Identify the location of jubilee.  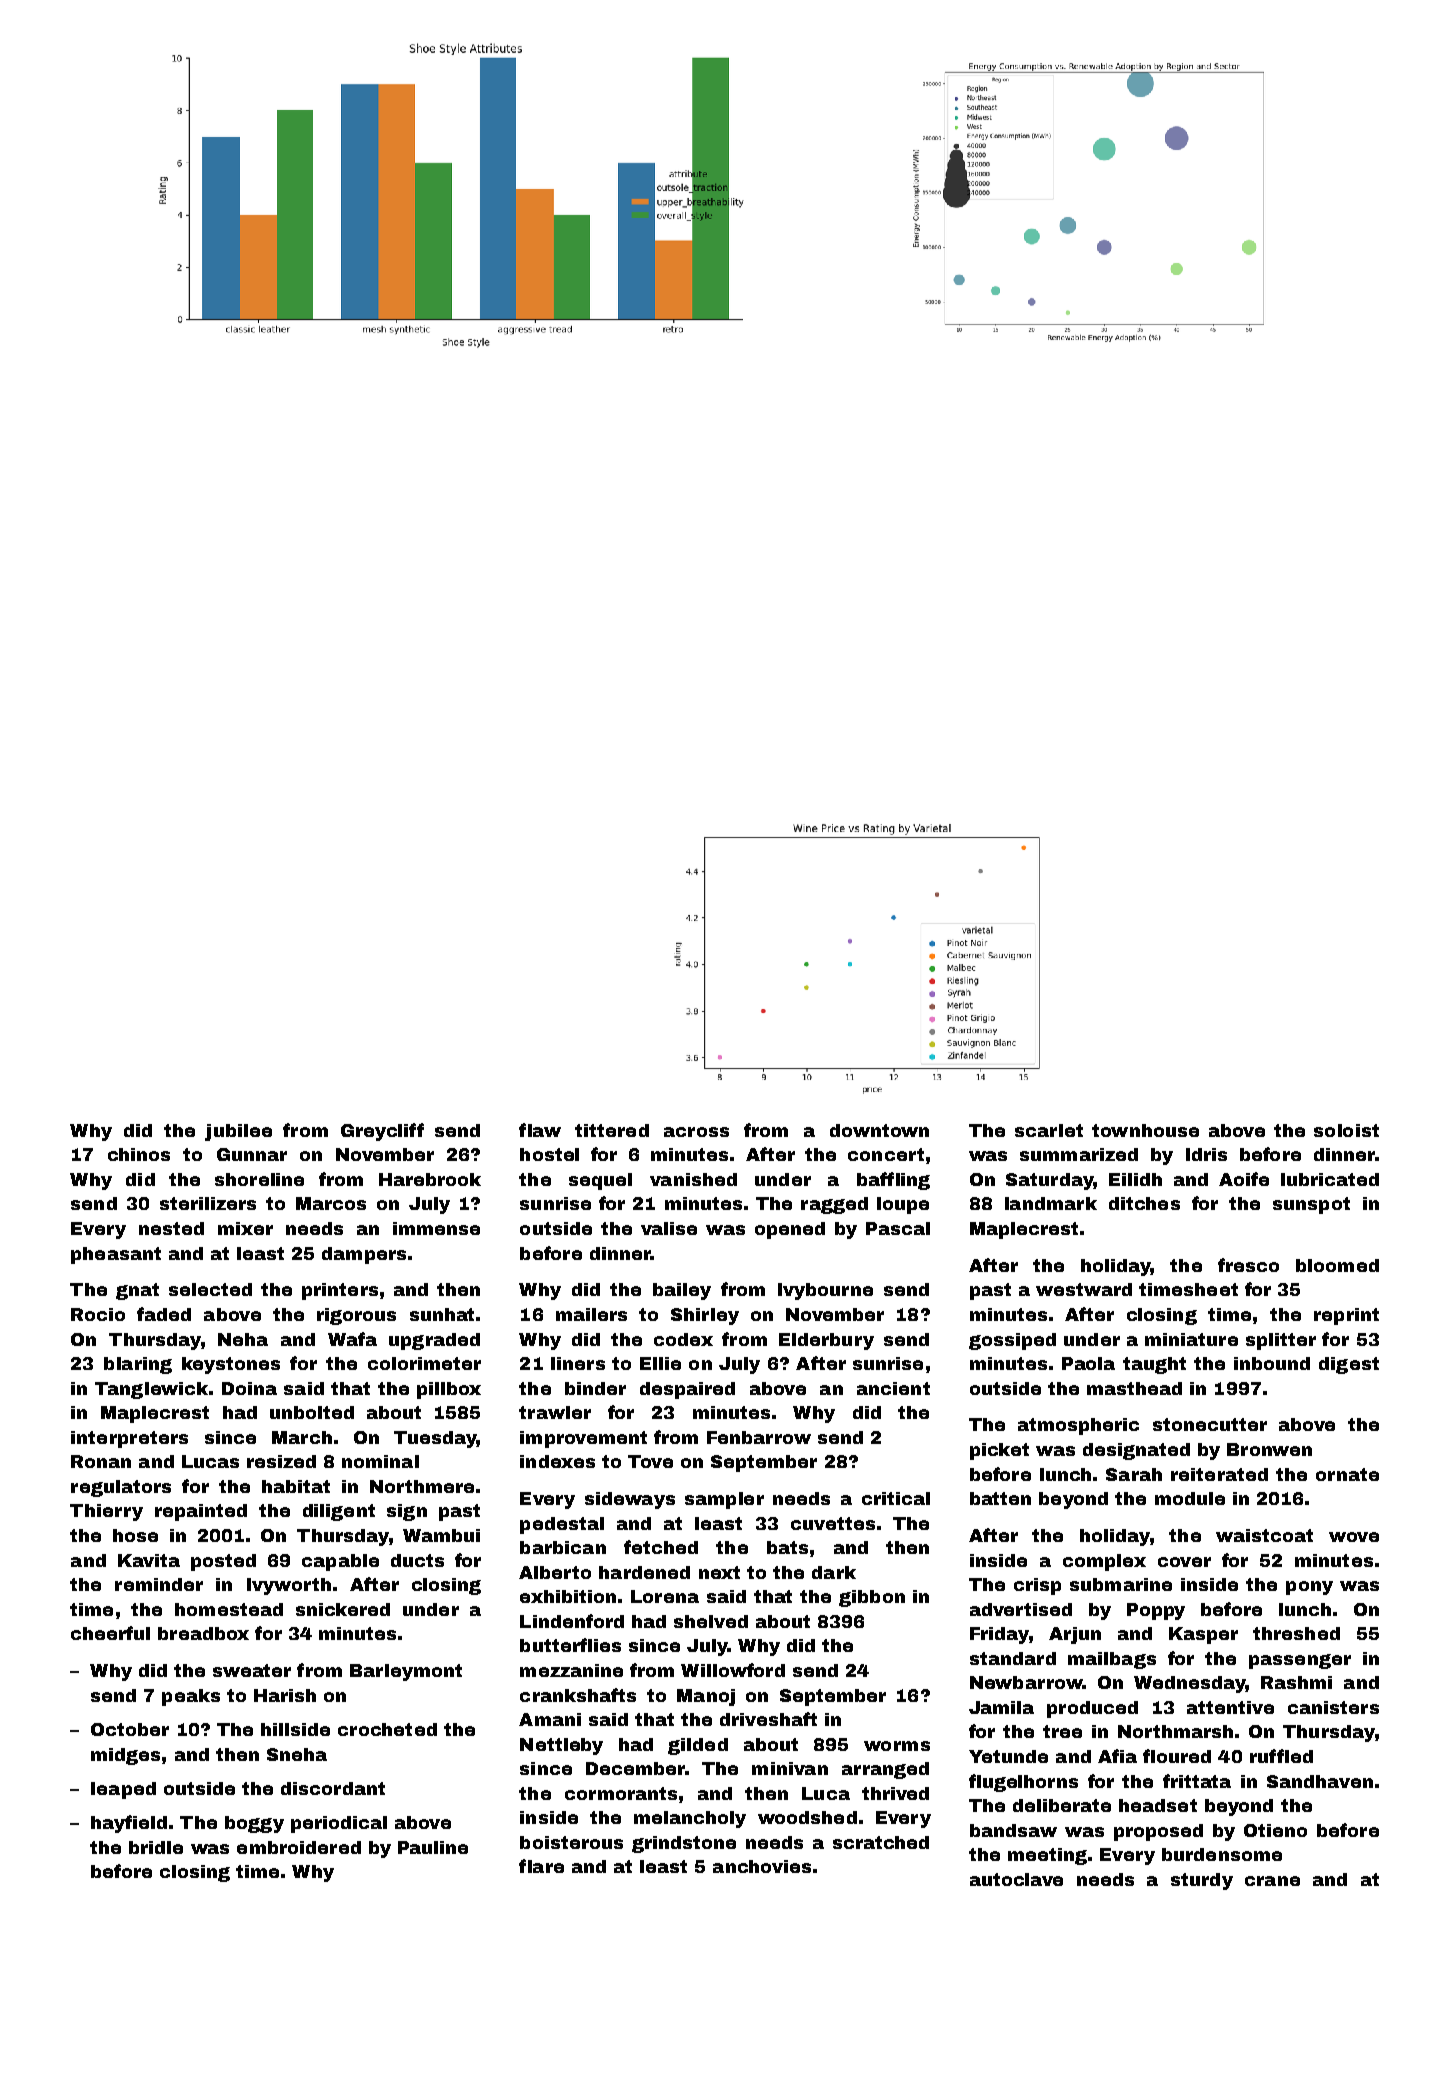
(238, 1132).
